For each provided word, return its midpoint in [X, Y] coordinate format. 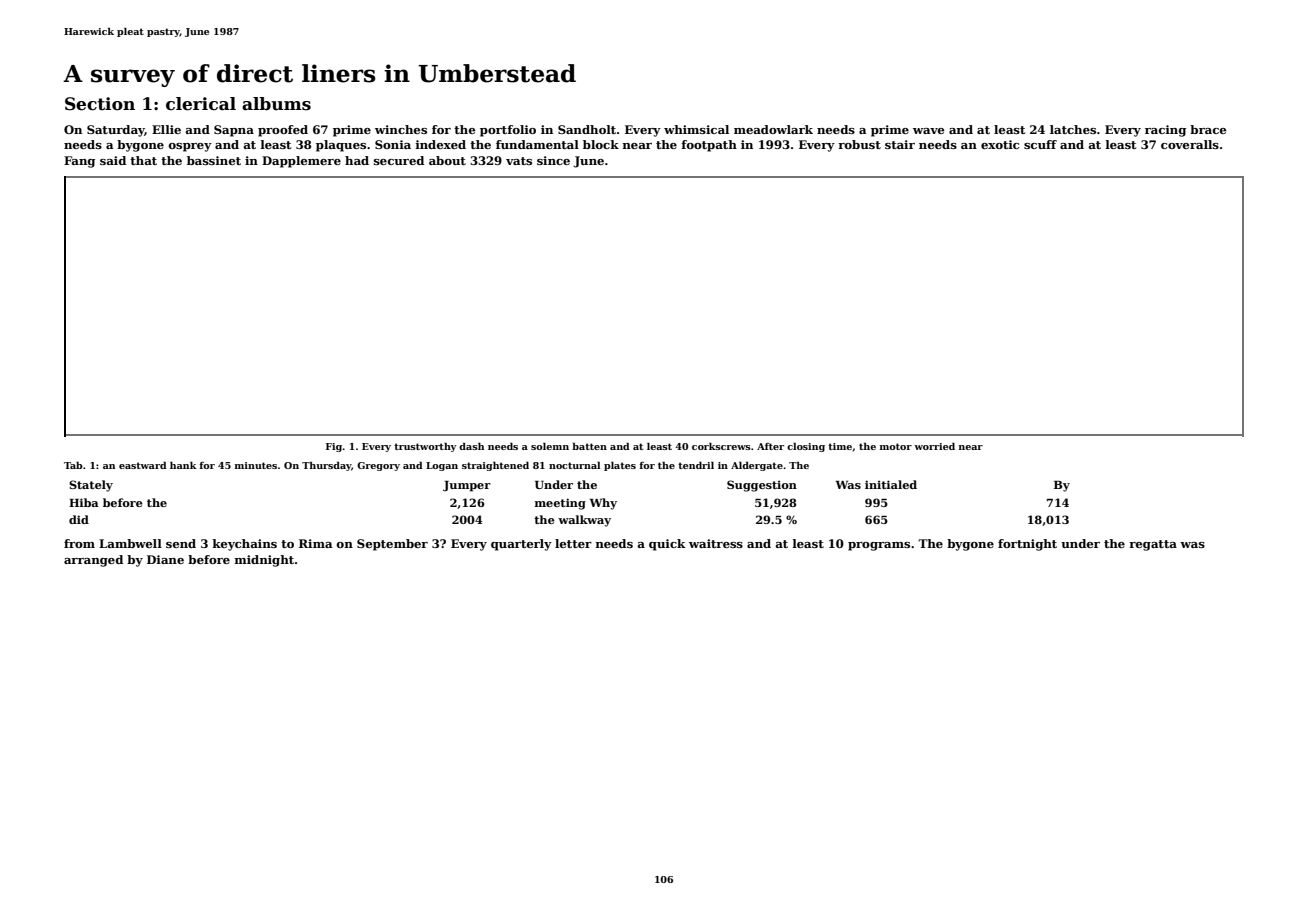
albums [276, 104]
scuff [1040, 144]
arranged [93, 561]
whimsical [696, 129]
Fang [79, 162]
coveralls [1190, 144]
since [553, 160]
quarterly [521, 545]
